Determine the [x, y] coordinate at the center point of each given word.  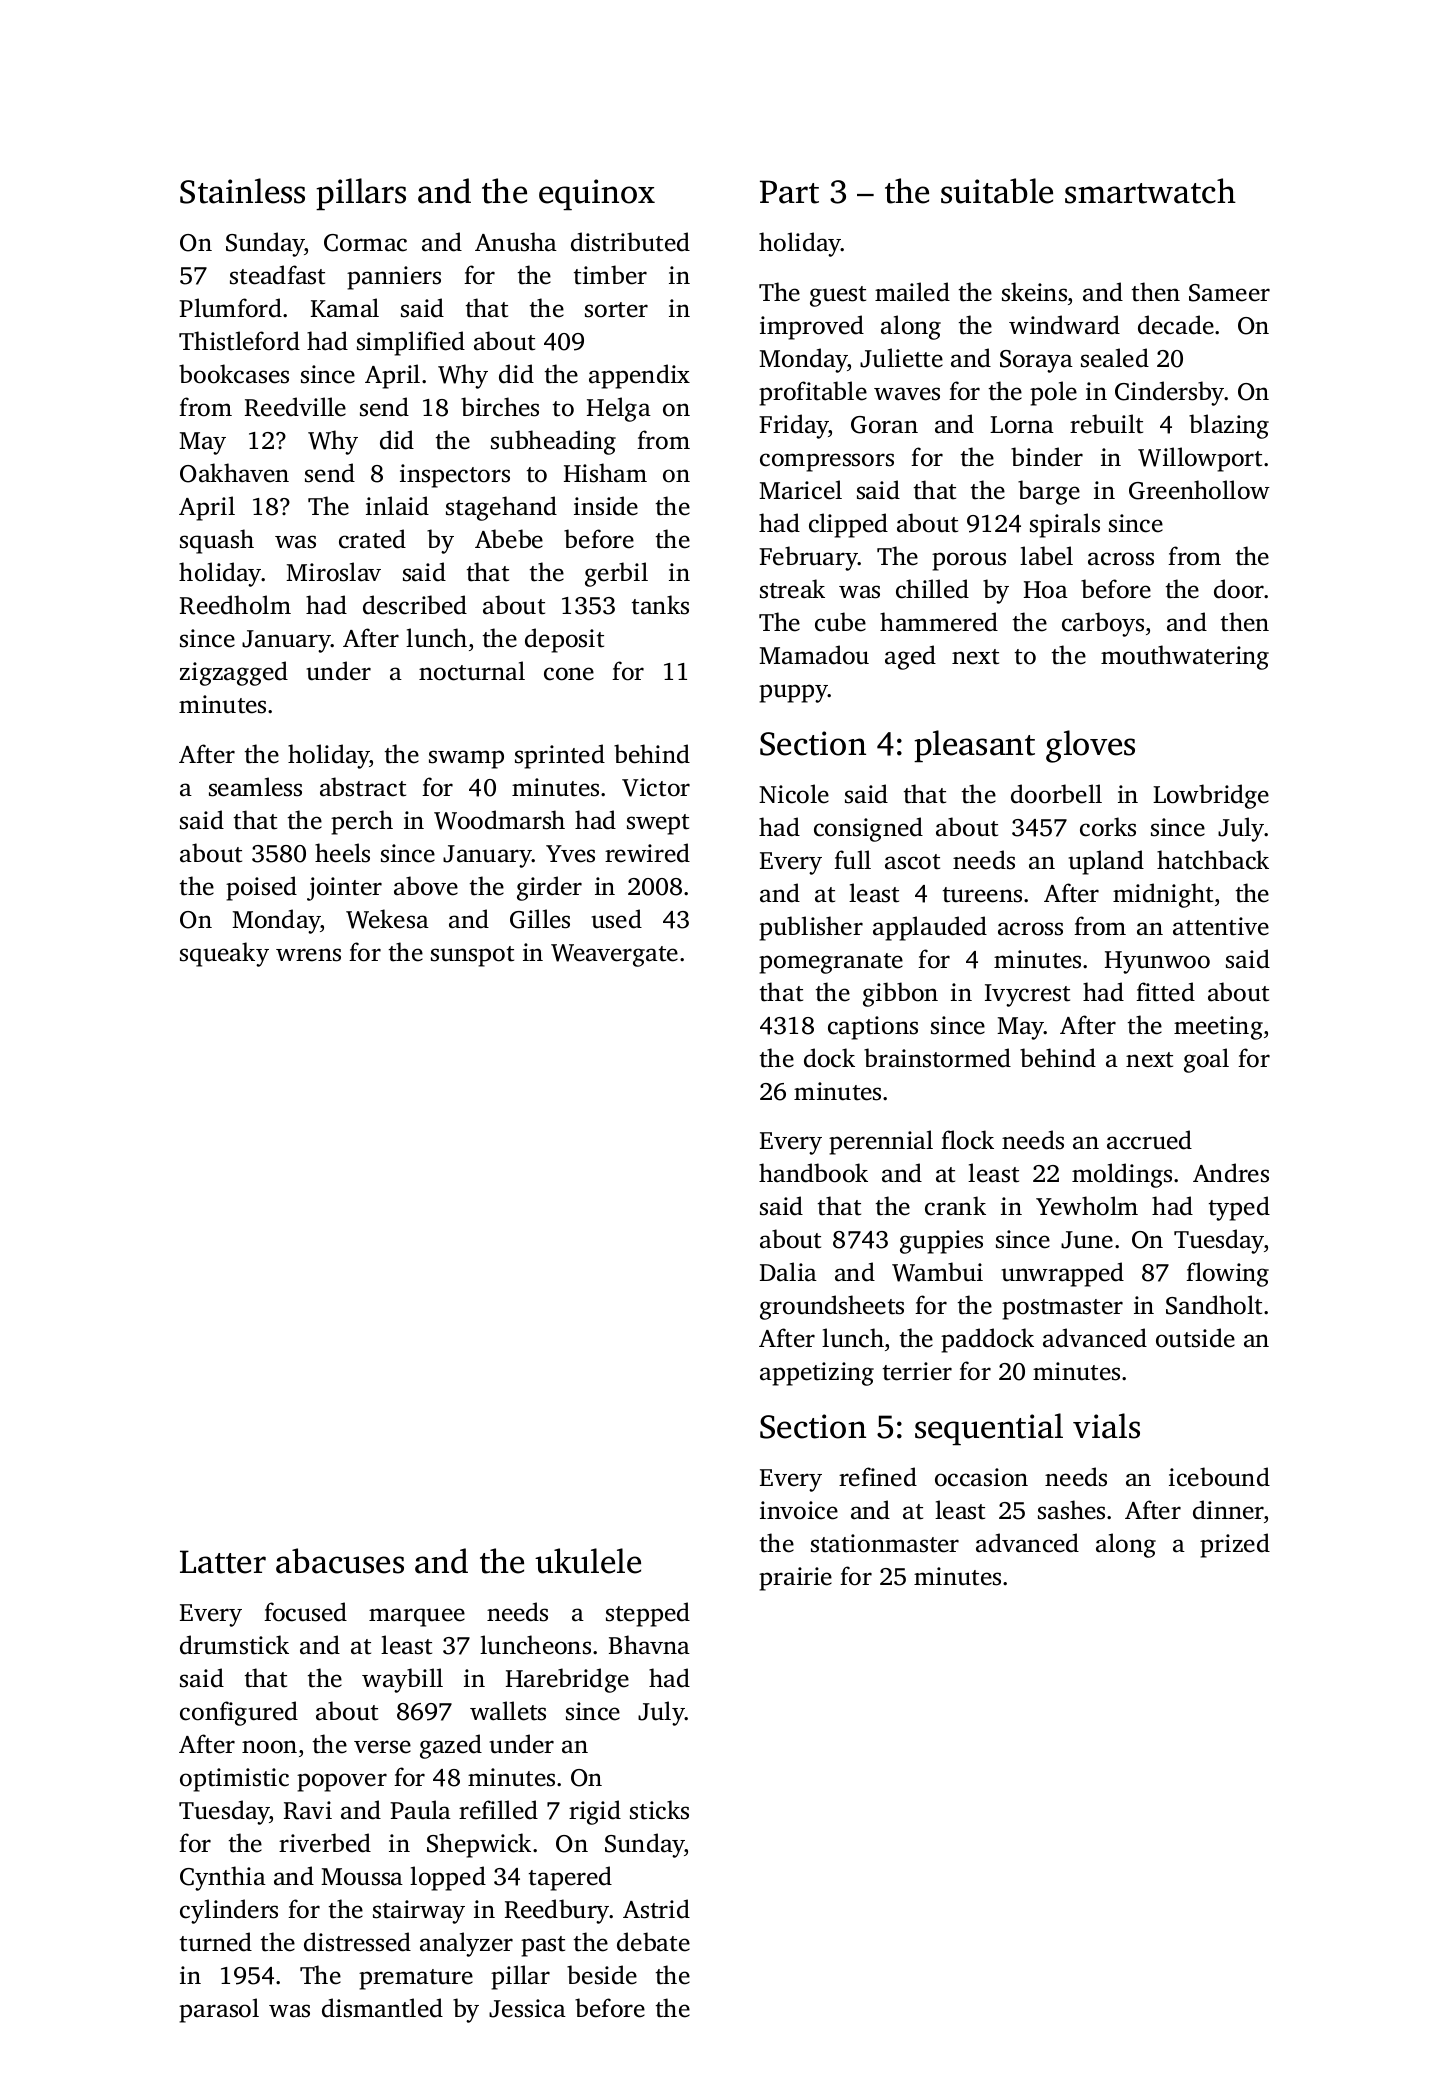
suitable [997, 191]
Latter [223, 1562]
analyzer [466, 1944]
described [415, 605]
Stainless [242, 191]
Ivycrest [1027, 995]
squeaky [224, 954]
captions [873, 1028]
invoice [799, 1510]
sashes [1071, 1510]
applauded [930, 928]
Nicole [794, 794]
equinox [597, 194]
